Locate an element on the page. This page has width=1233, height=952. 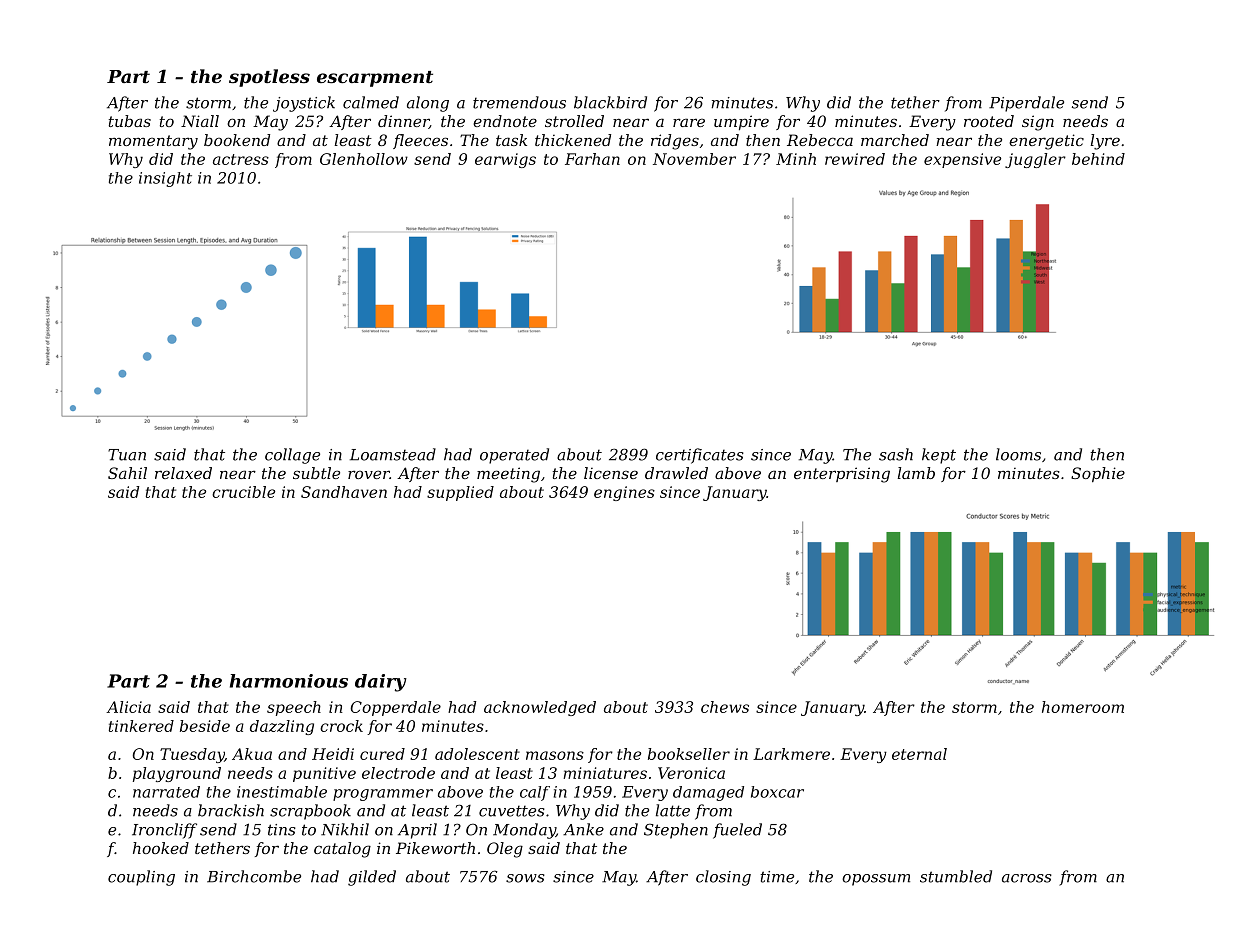
behind is located at coordinates (1098, 159).
